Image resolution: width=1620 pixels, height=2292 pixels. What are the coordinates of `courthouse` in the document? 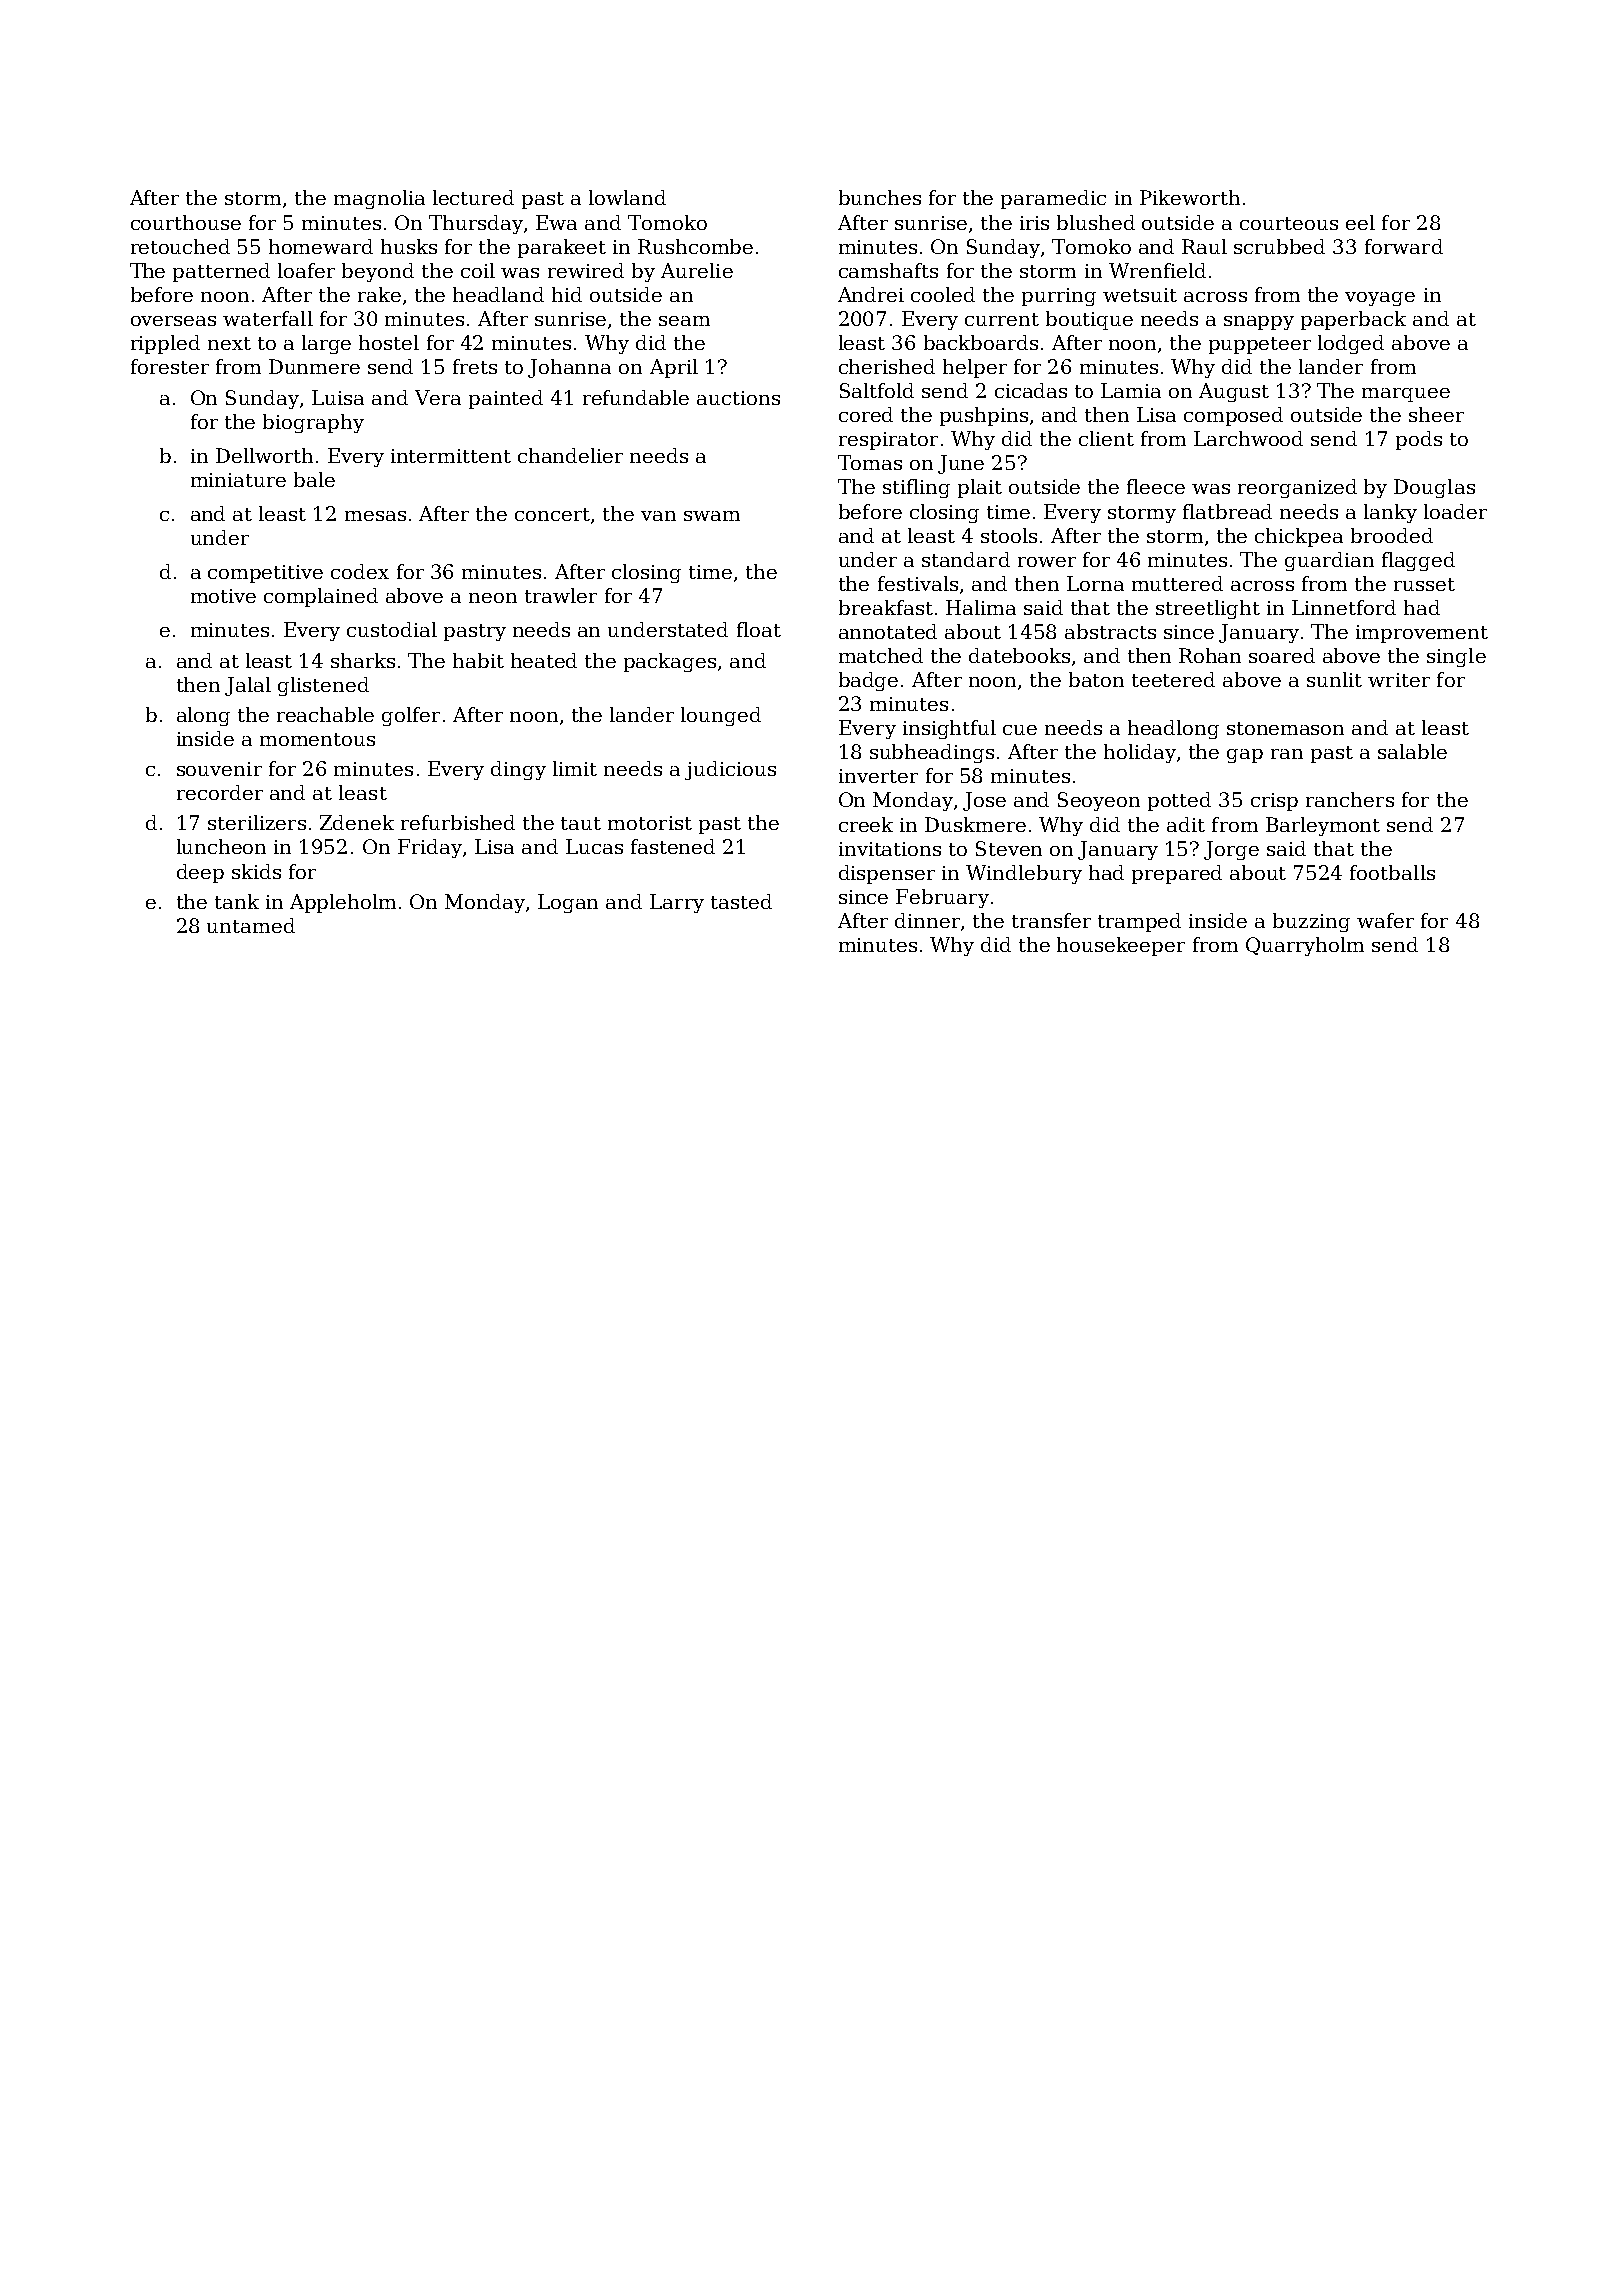 It's located at (186, 222).
